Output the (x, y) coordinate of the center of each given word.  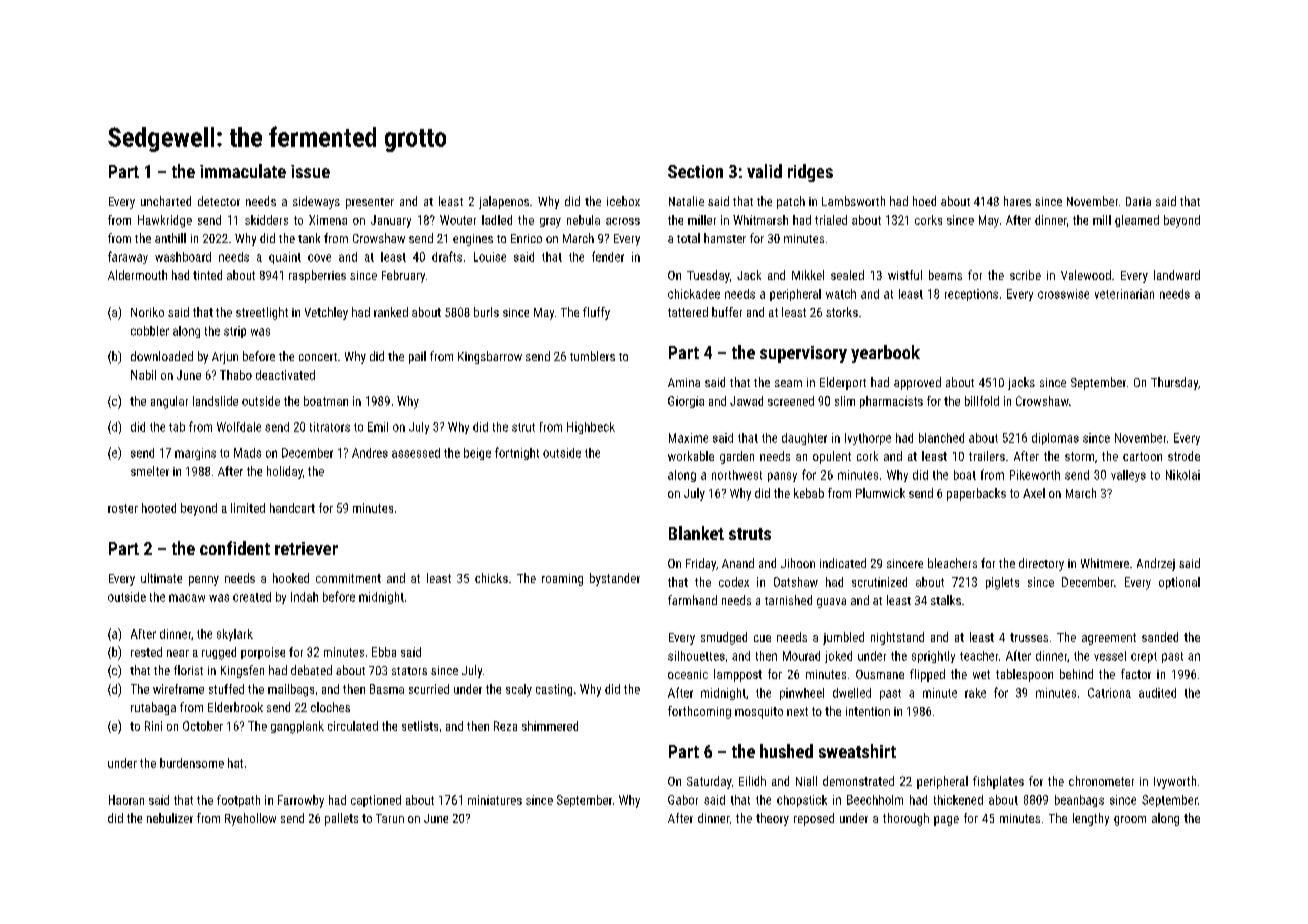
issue (310, 171)
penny (204, 581)
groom (1130, 821)
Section (695, 171)
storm (1079, 456)
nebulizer (170, 818)
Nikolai (1183, 475)
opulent (832, 457)
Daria (1138, 201)
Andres (370, 453)
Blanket (696, 533)
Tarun (390, 818)
